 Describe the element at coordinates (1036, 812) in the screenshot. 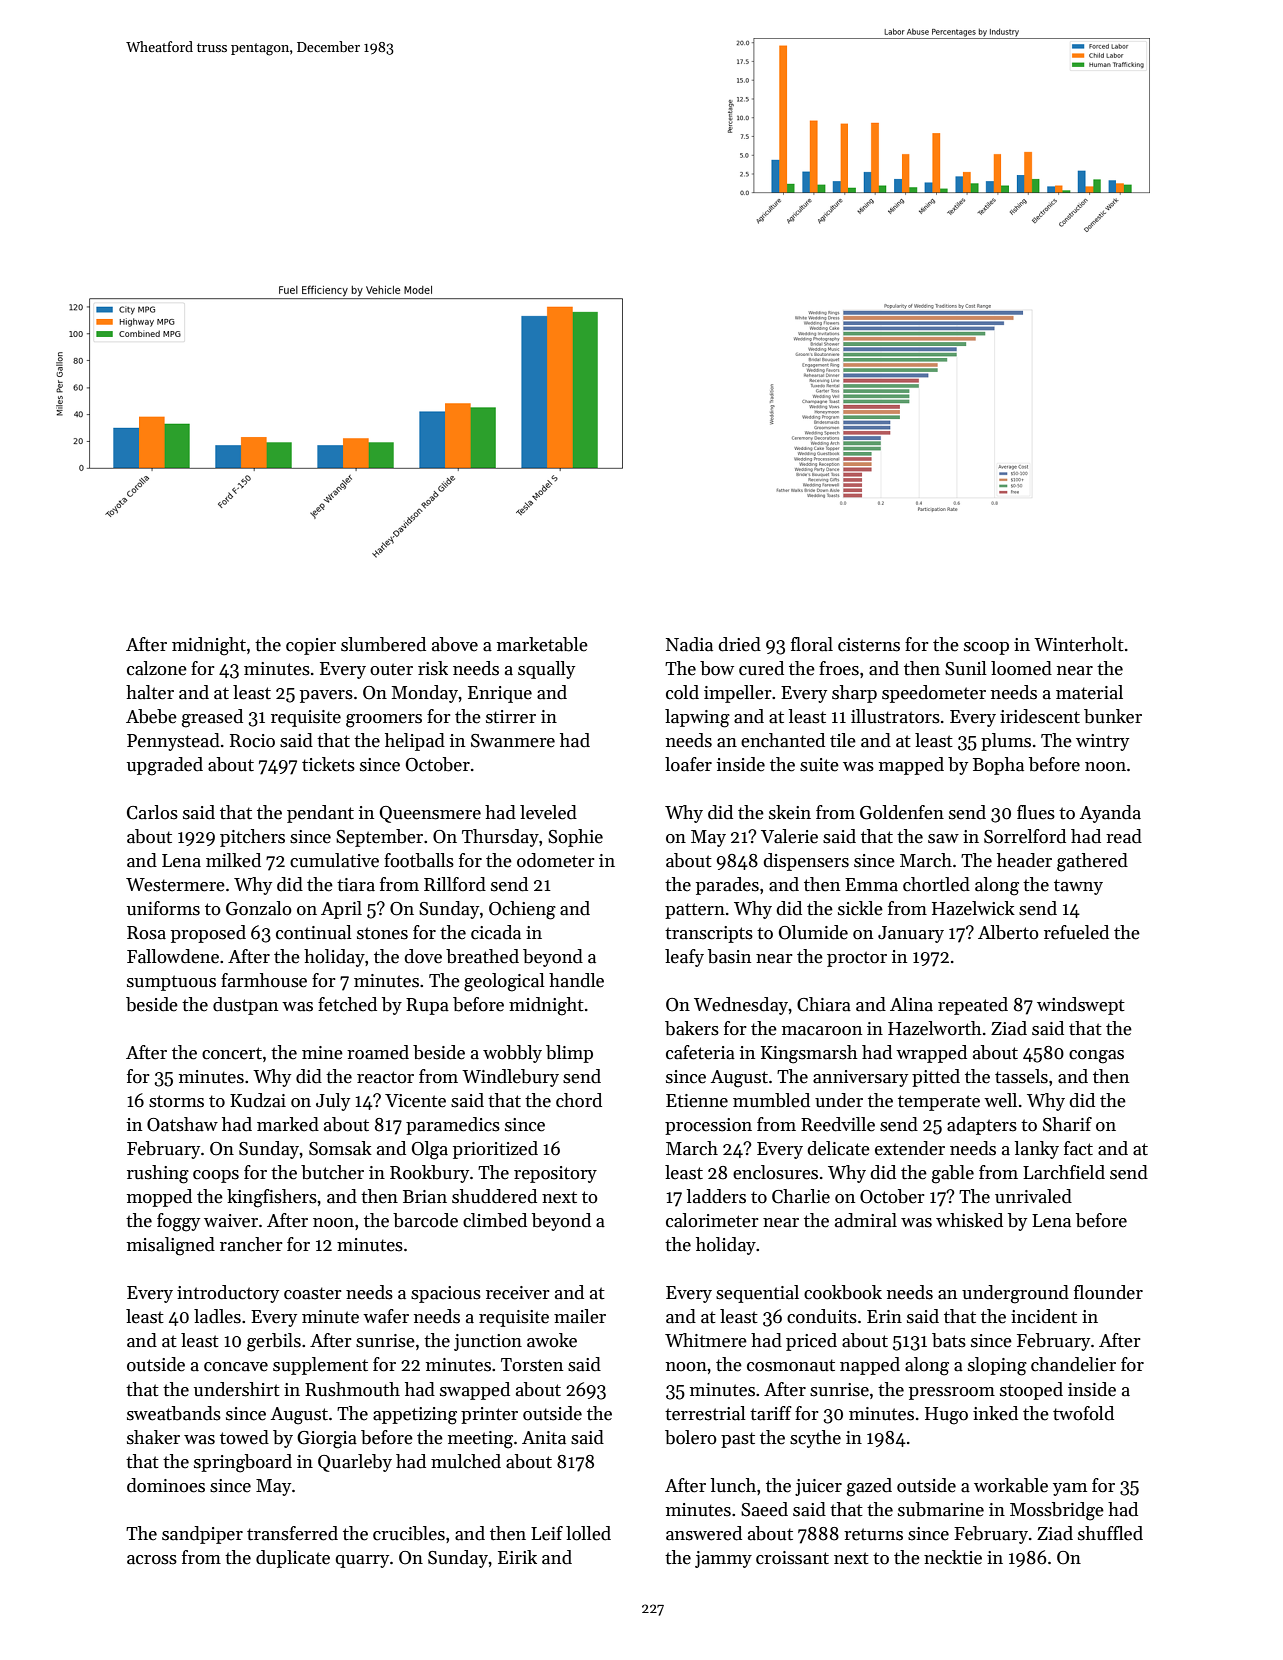

I see `flues` at that location.
